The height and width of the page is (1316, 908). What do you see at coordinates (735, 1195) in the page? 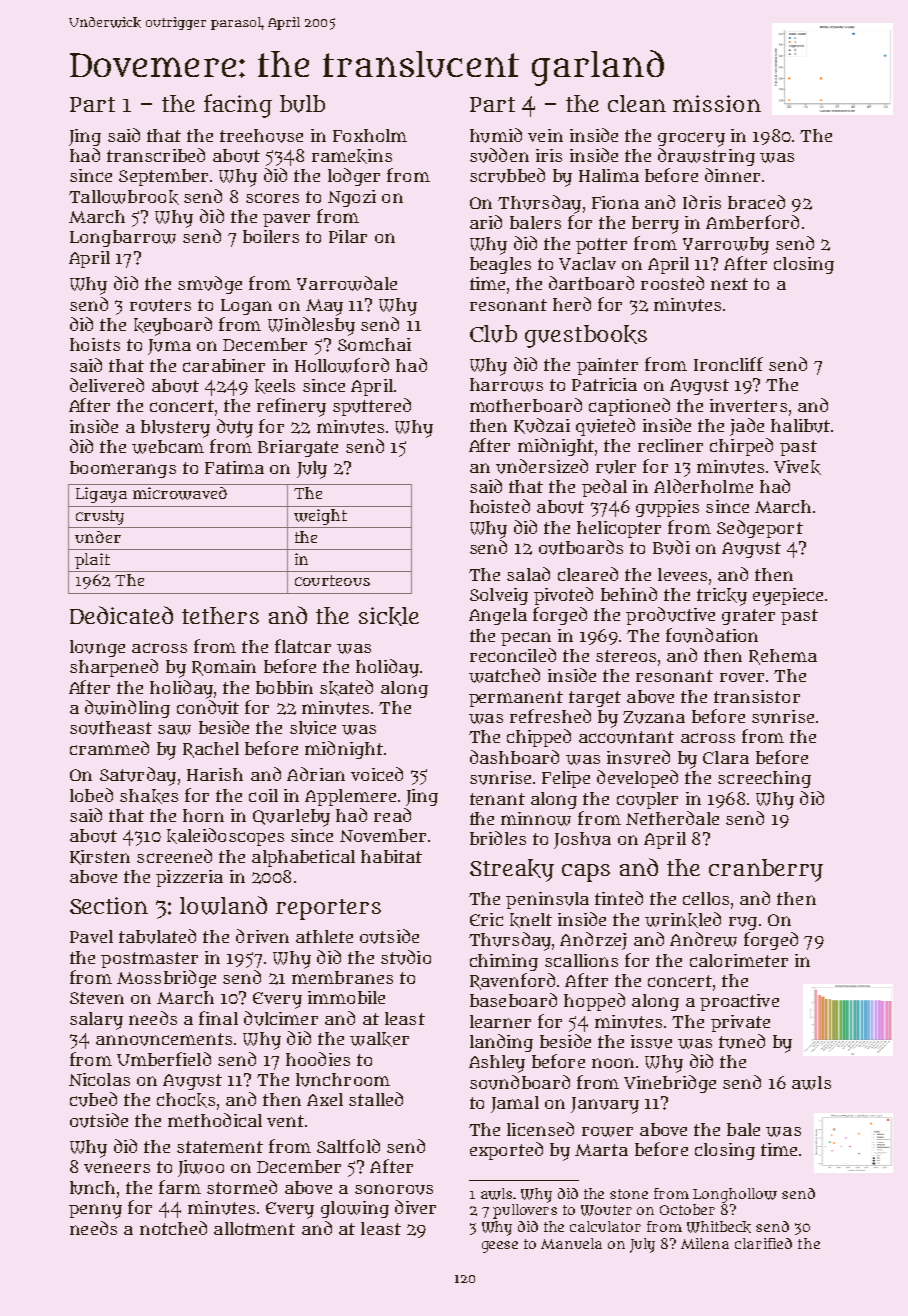
I see `Longhollow` at bounding box center [735, 1195].
